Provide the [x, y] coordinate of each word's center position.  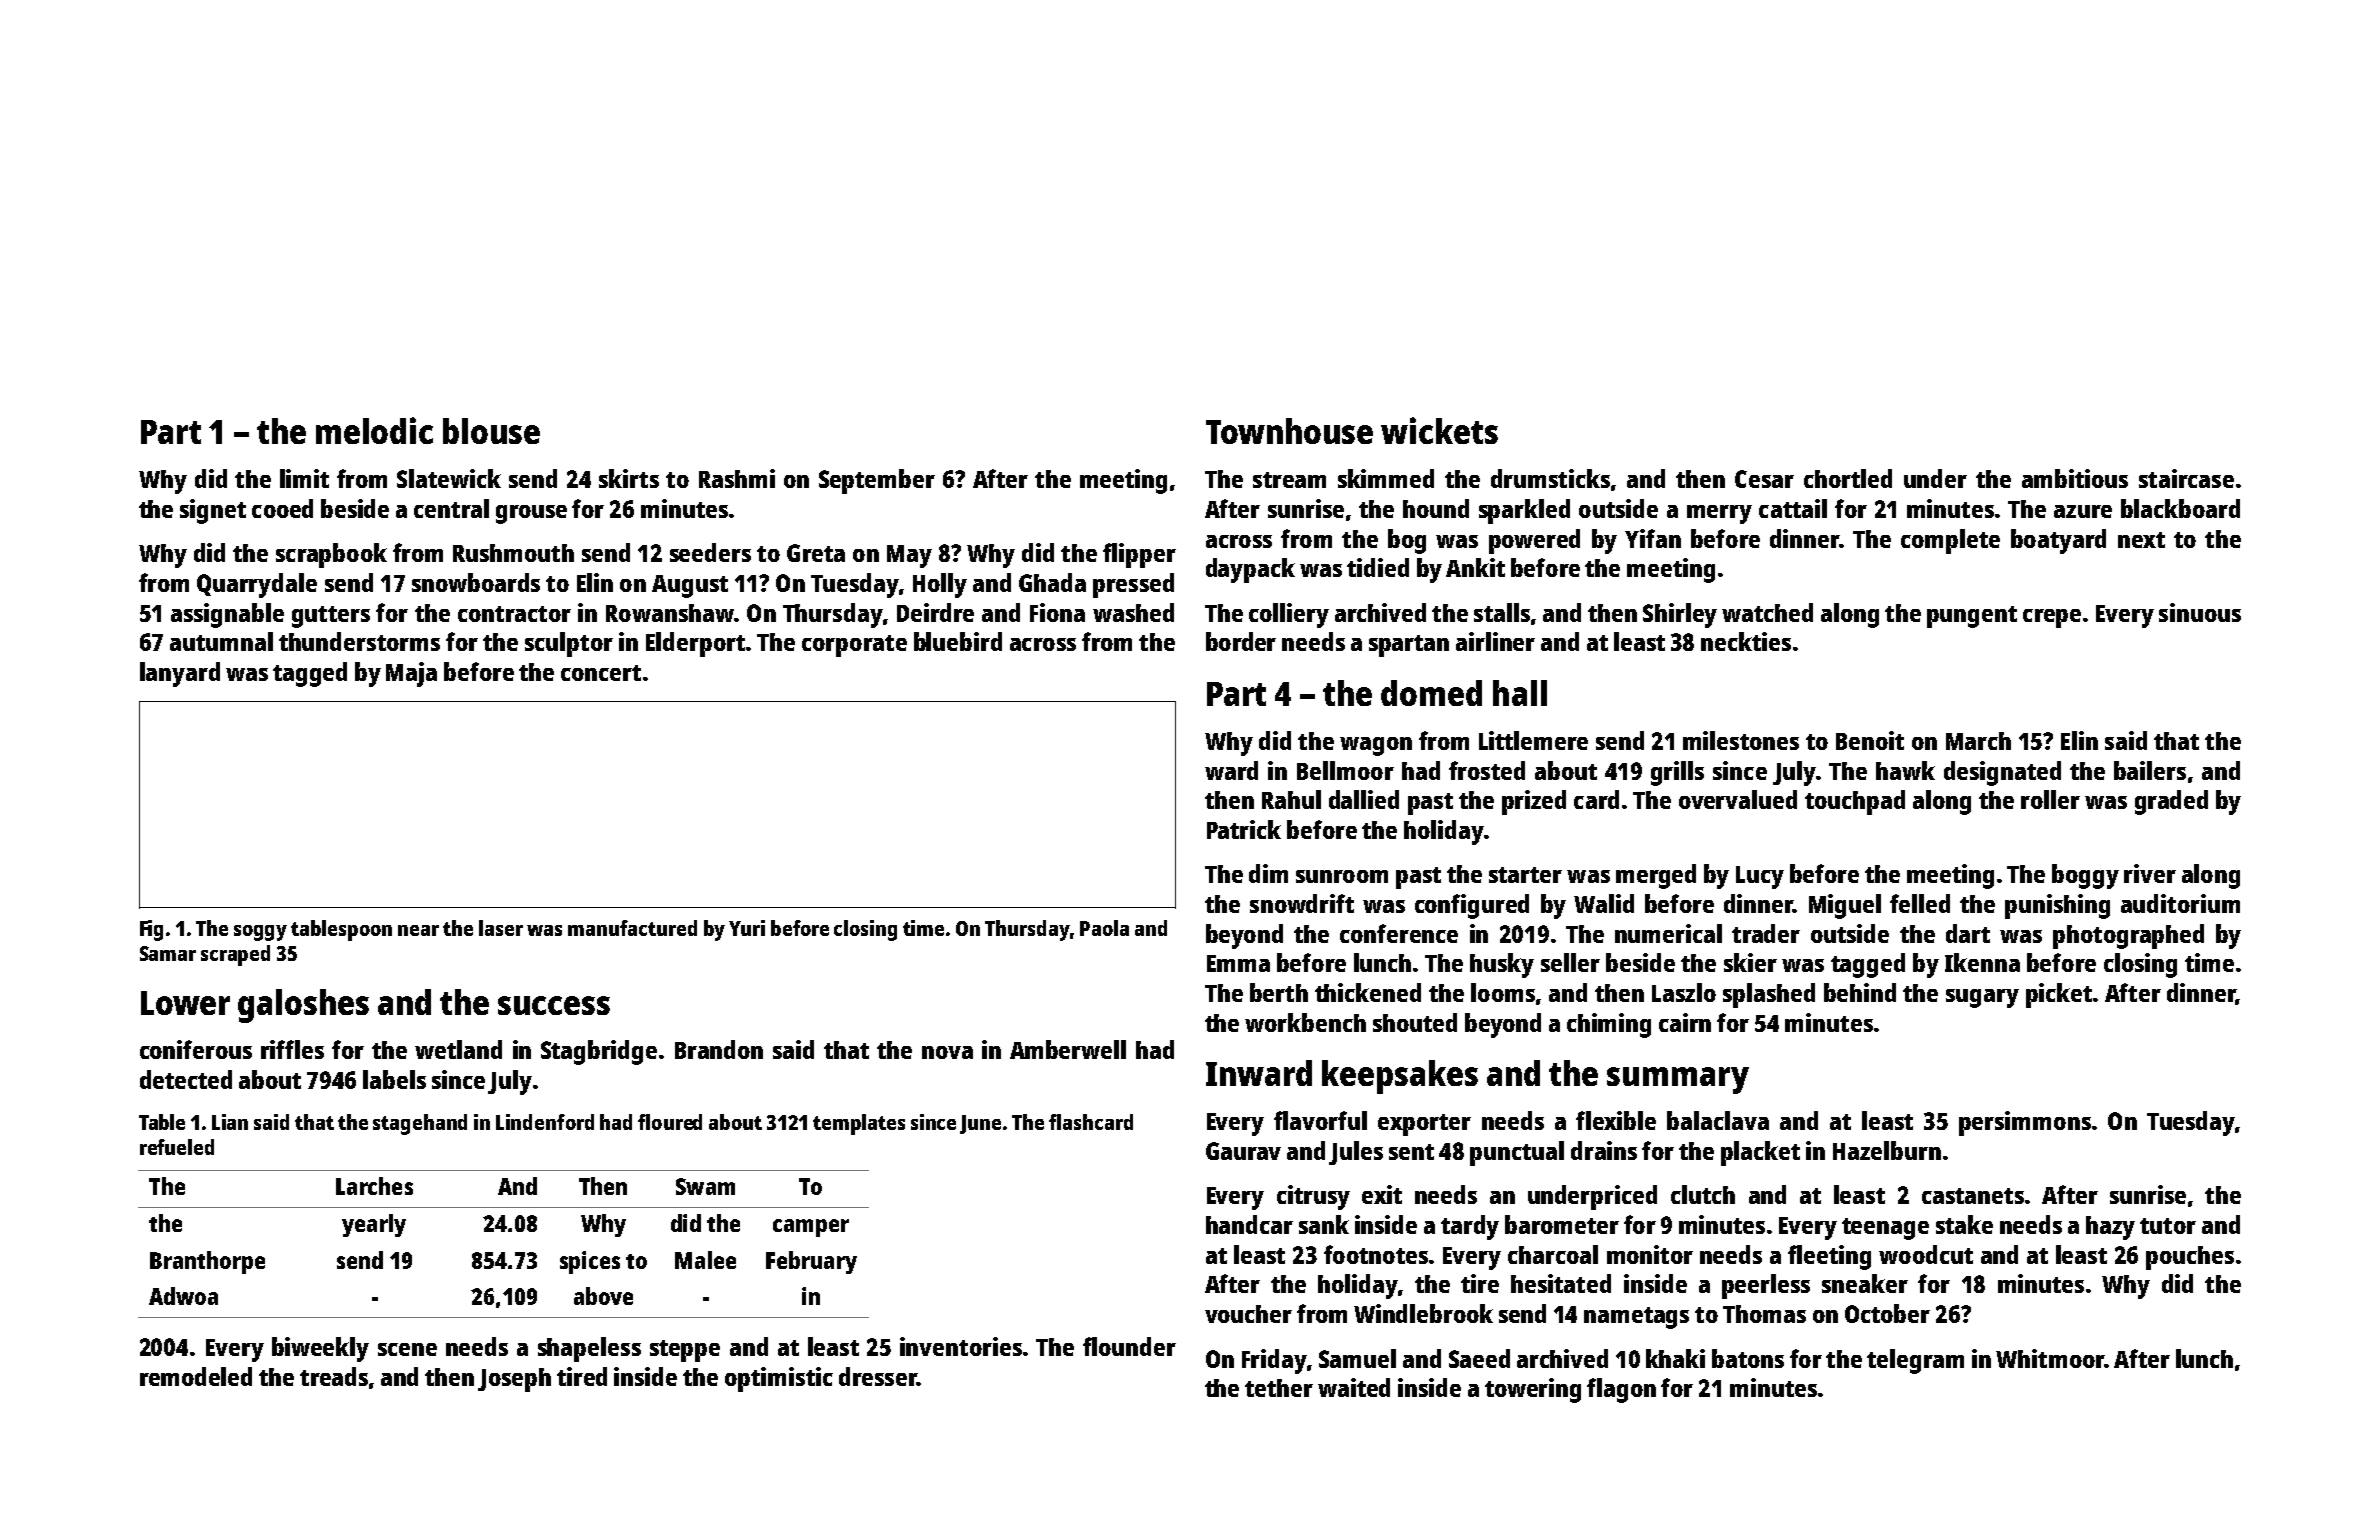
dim [1268, 873]
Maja [411, 674]
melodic [374, 430]
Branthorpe [207, 1262]
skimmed [1386, 478]
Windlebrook [1423, 1313]
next [2141, 540]
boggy [2085, 876]
